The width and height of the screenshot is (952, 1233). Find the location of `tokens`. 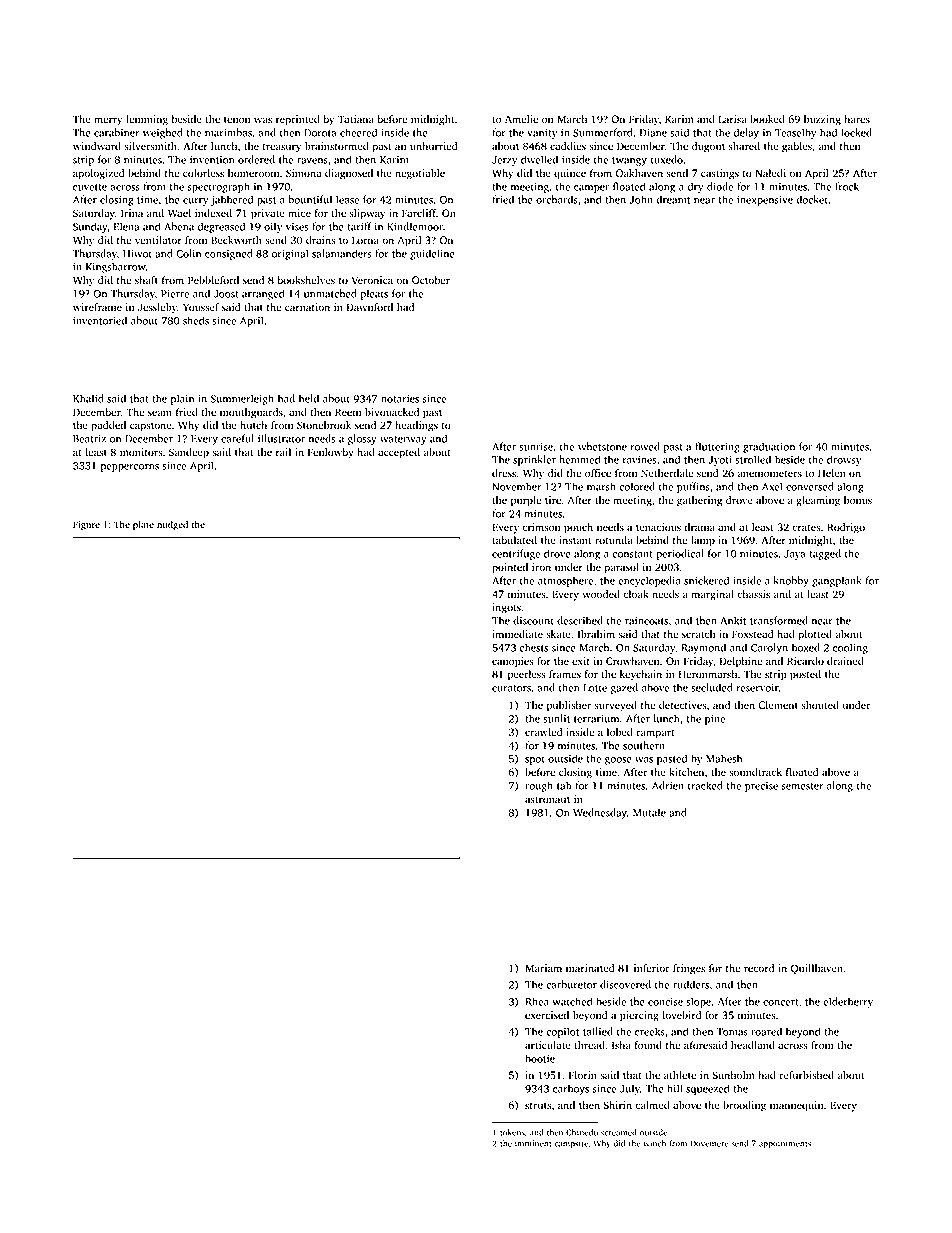

tokens is located at coordinates (512, 1132).
